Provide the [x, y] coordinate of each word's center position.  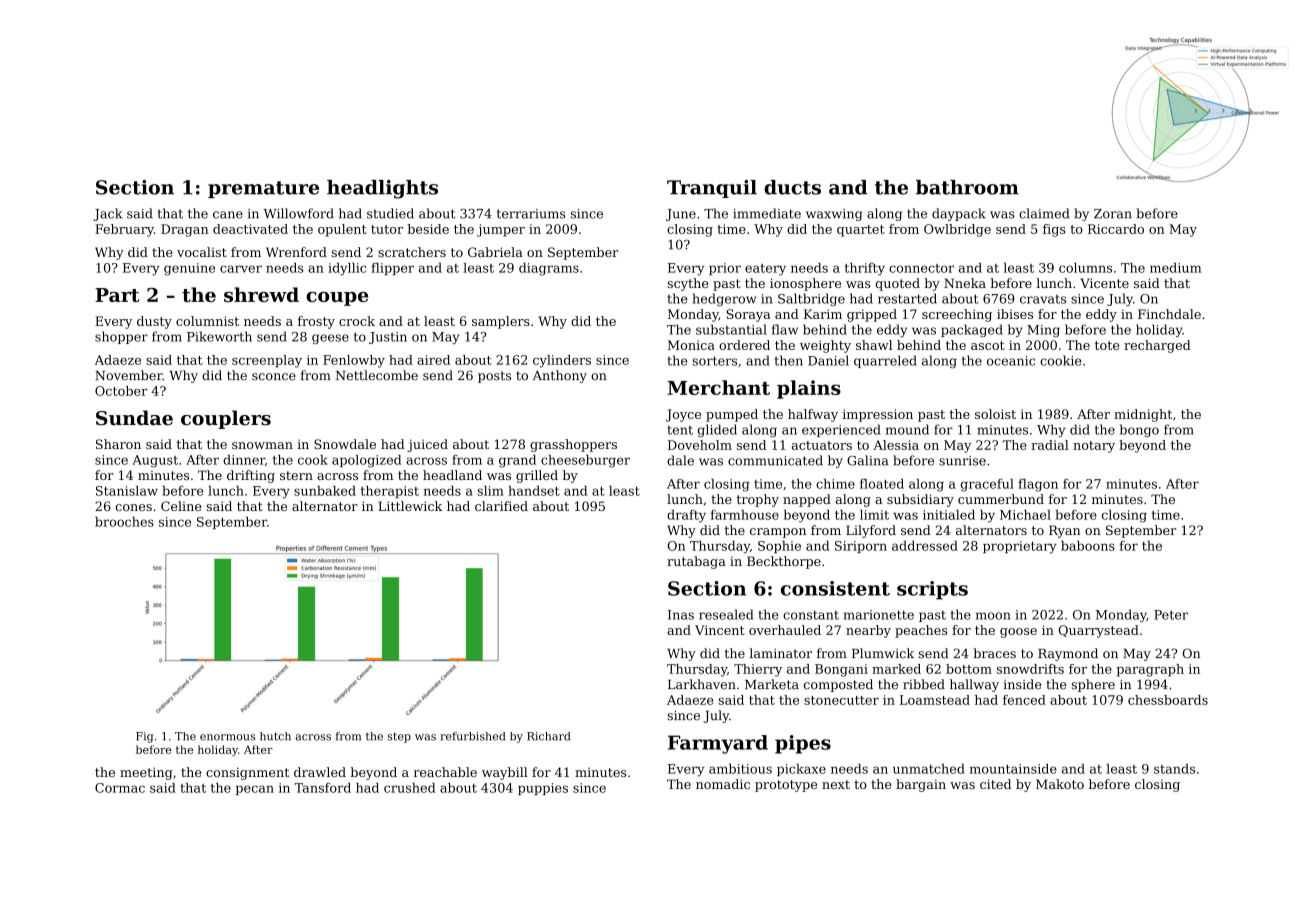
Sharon [118, 444]
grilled [537, 476]
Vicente [1104, 283]
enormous [227, 737]
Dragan [185, 230]
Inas [681, 615]
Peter [1171, 615]
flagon [1038, 485]
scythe [687, 284]
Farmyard [718, 744]
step [399, 737]
